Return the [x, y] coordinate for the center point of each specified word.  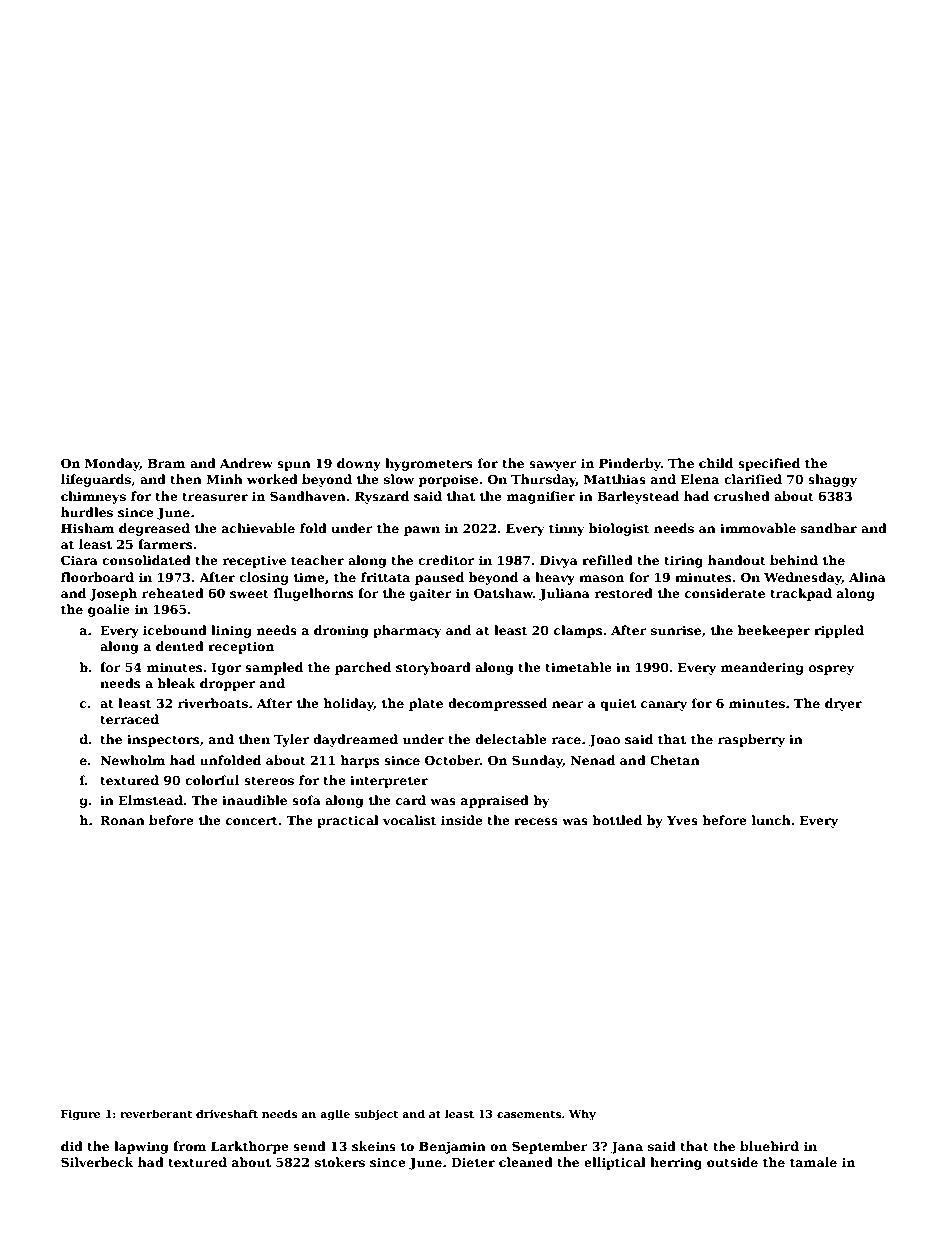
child [716, 463]
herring [676, 1163]
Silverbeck [97, 1162]
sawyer [553, 466]
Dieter [473, 1162]
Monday [112, 464]
